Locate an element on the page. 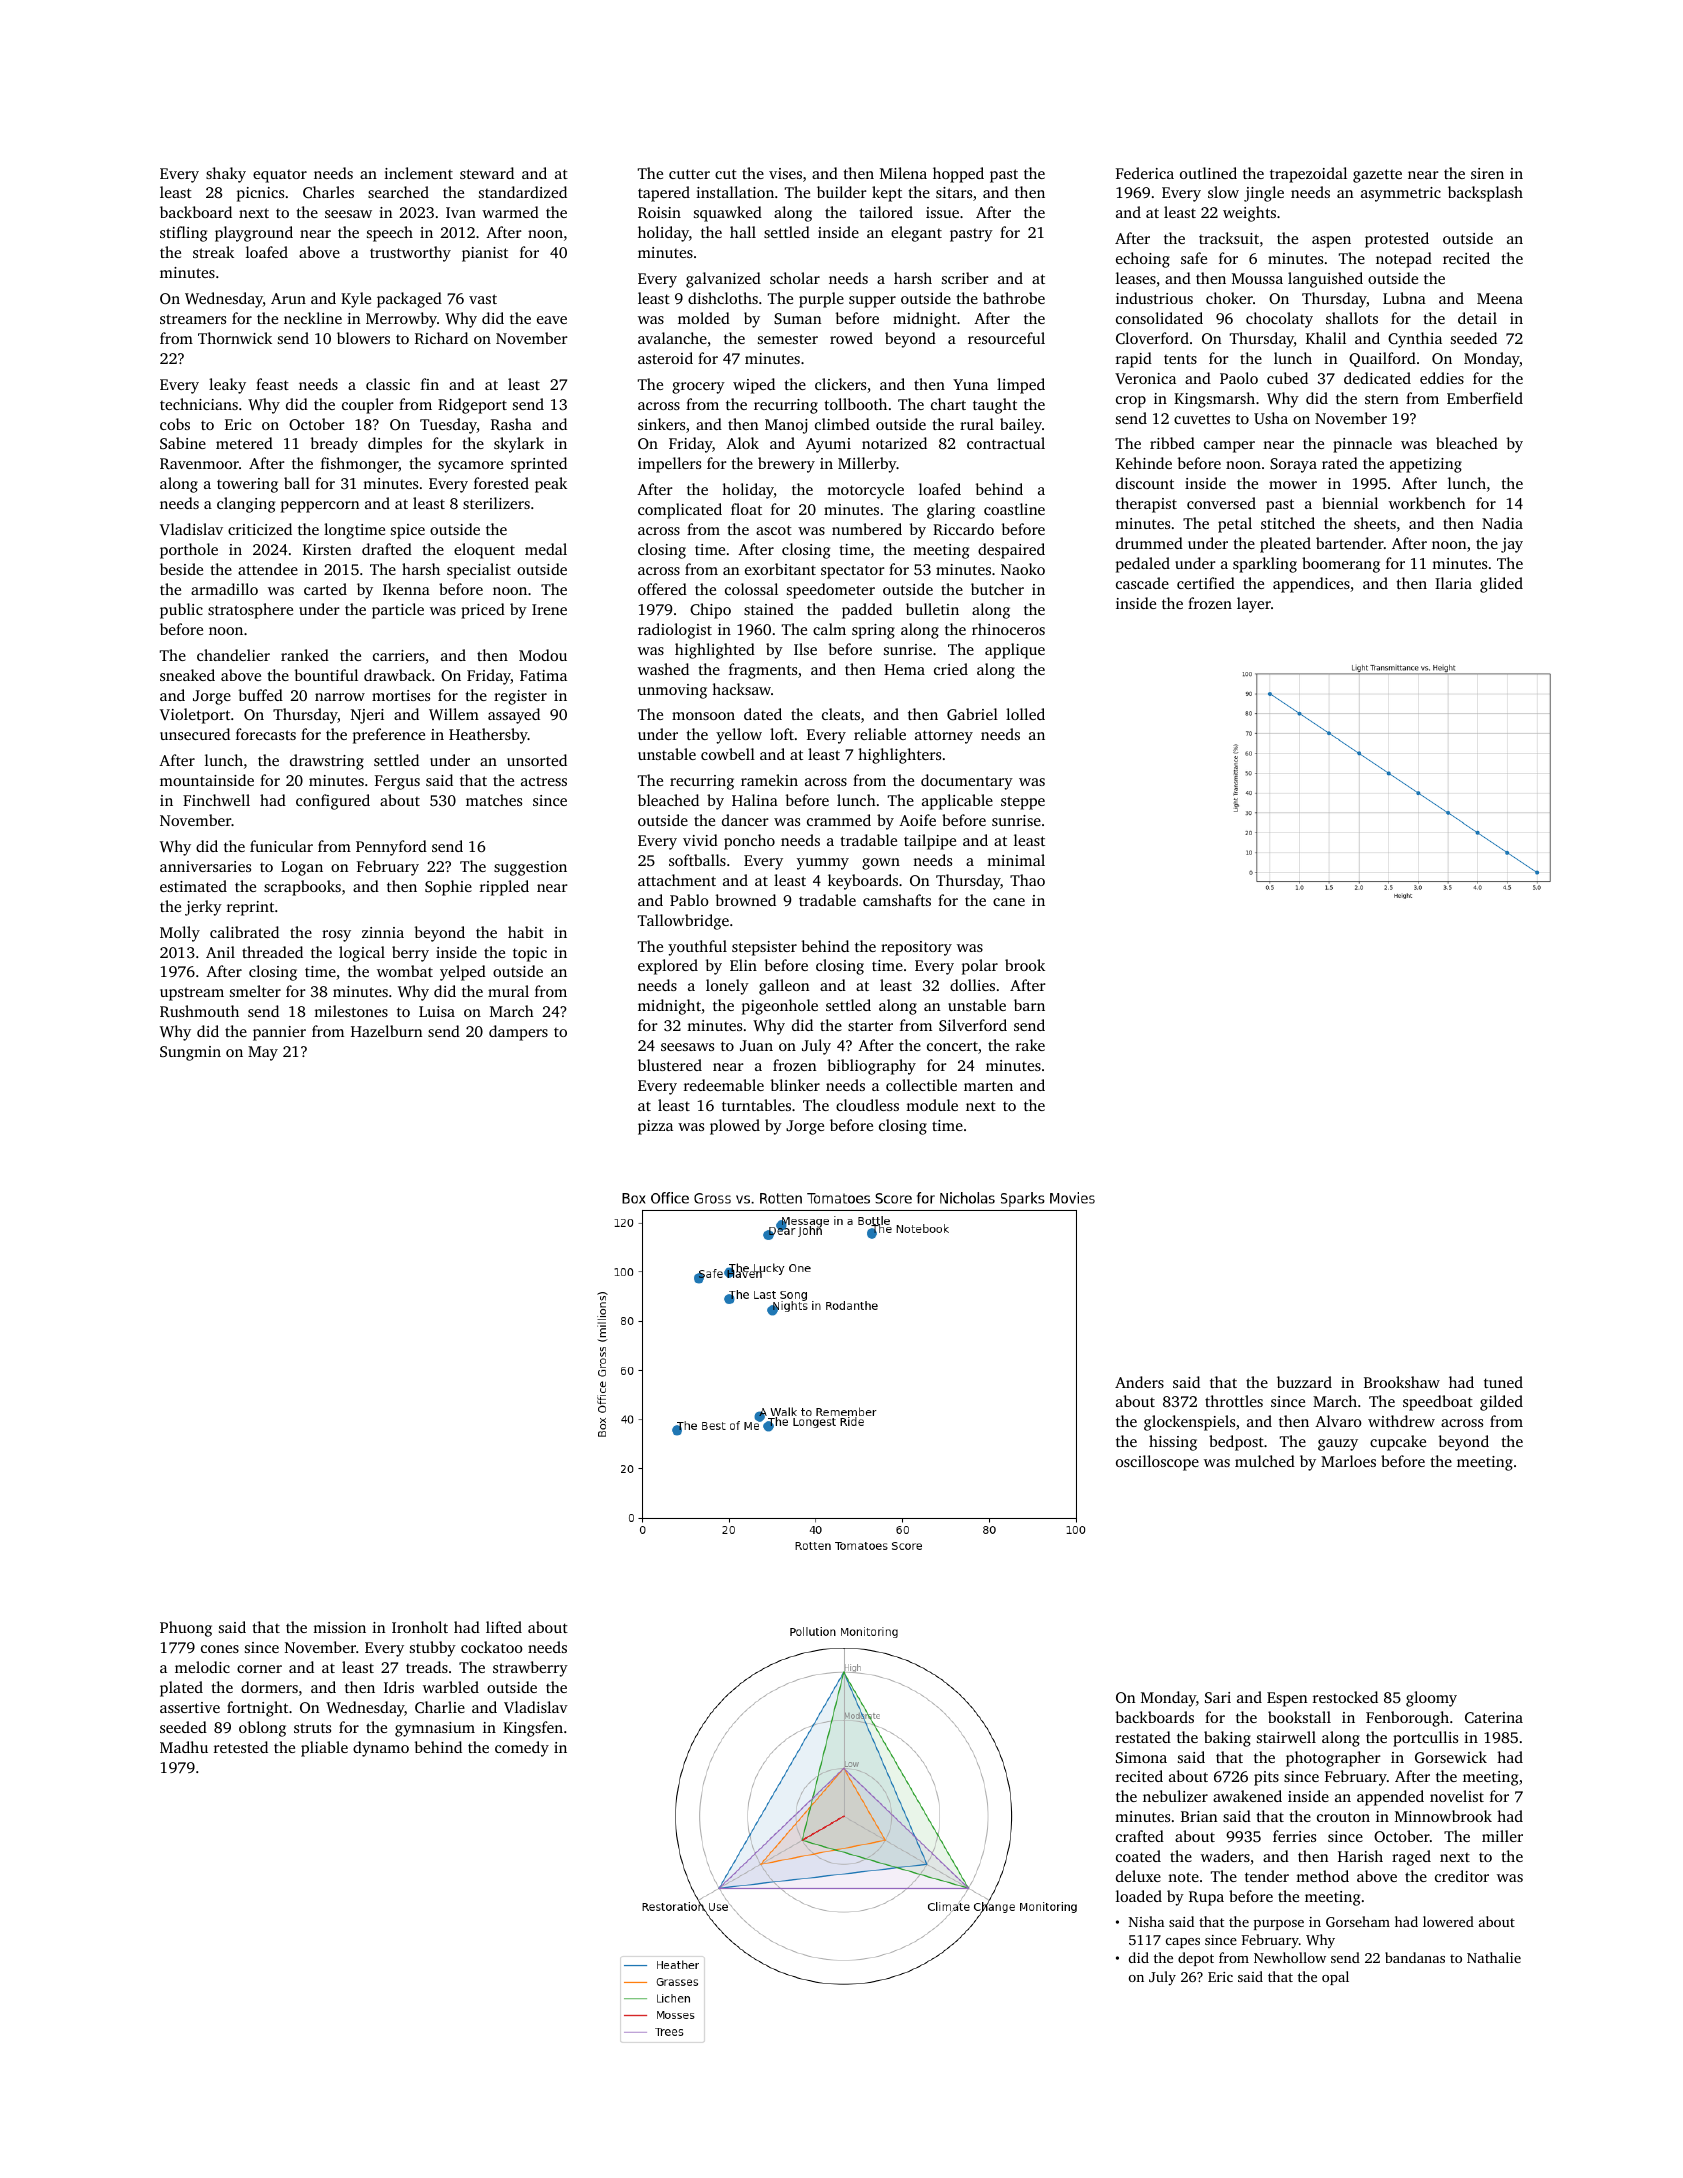 The image size is (1683, 2178). inclement is located at coordinates (418, 173).
